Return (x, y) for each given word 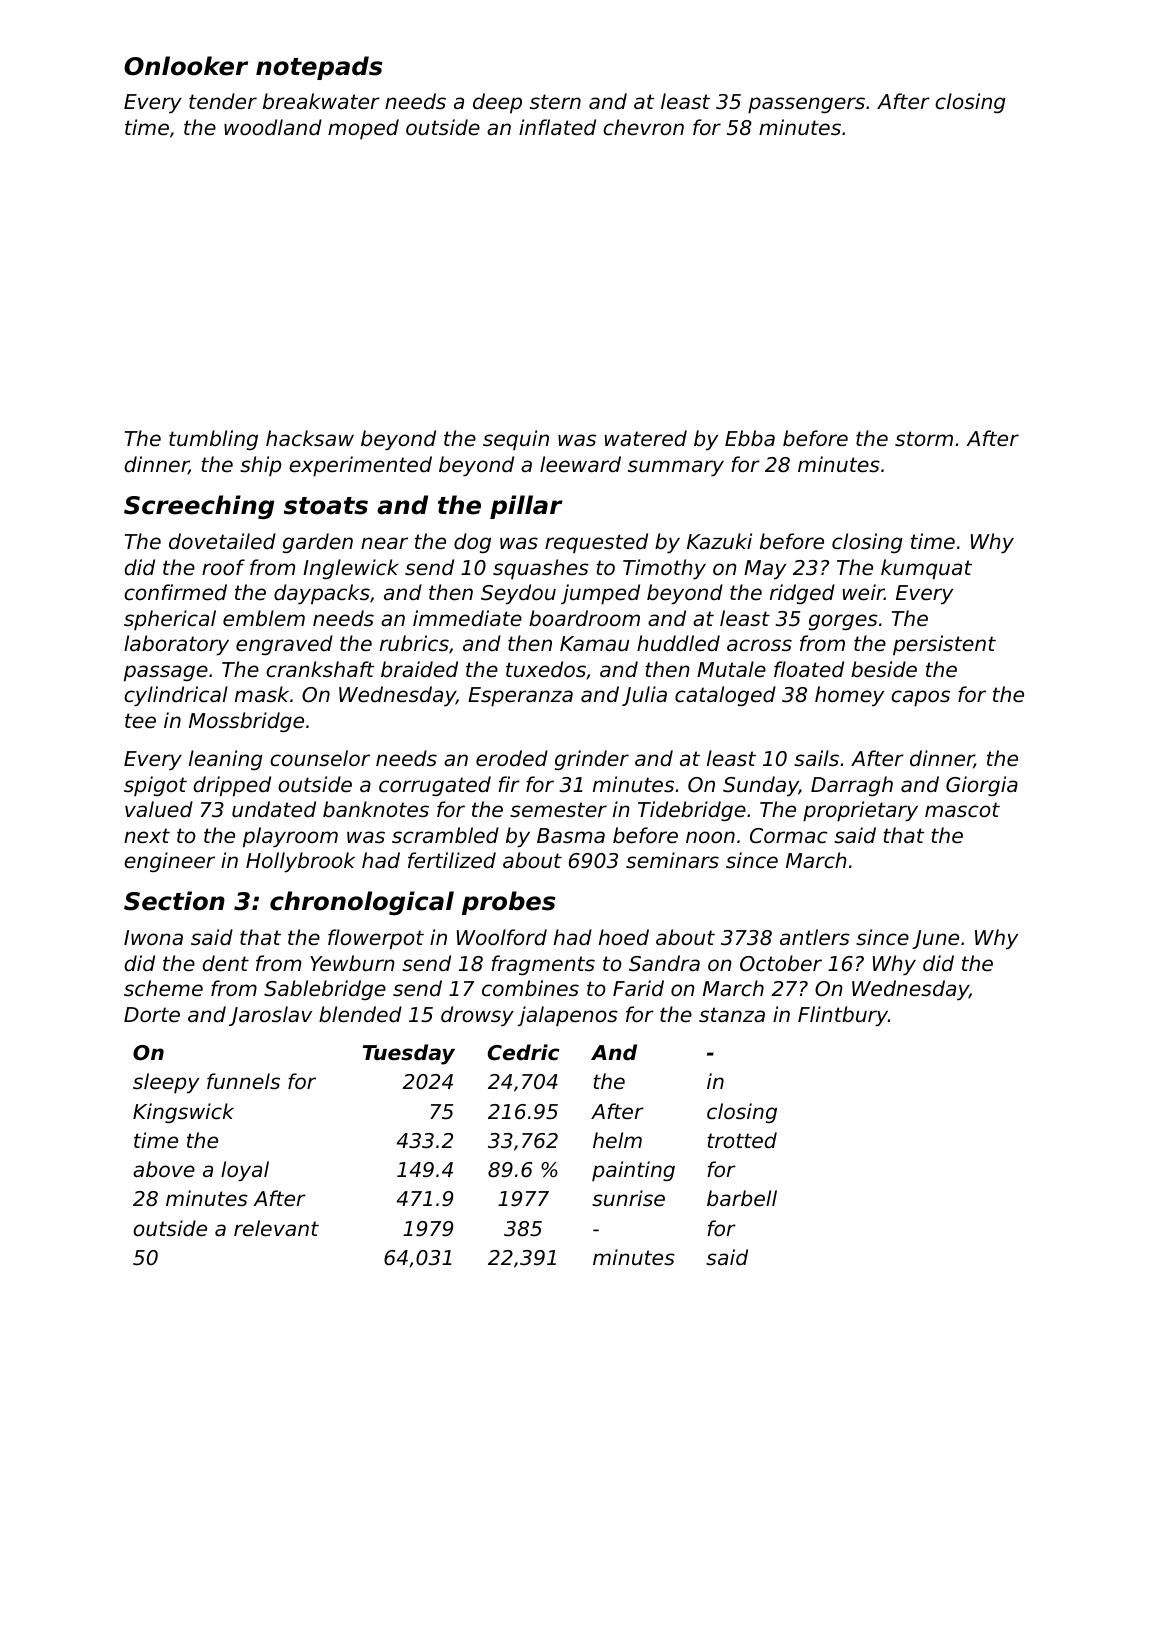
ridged (802, 594)
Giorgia (982, 786)
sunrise (628, 1198)
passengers (806, 105)
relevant (276, 1228)
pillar (526, 507)
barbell (742, 1198)
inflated (557, 127)
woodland (273, 127)
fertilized (452, 860)
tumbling (213, 440)
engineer (169, 862)
